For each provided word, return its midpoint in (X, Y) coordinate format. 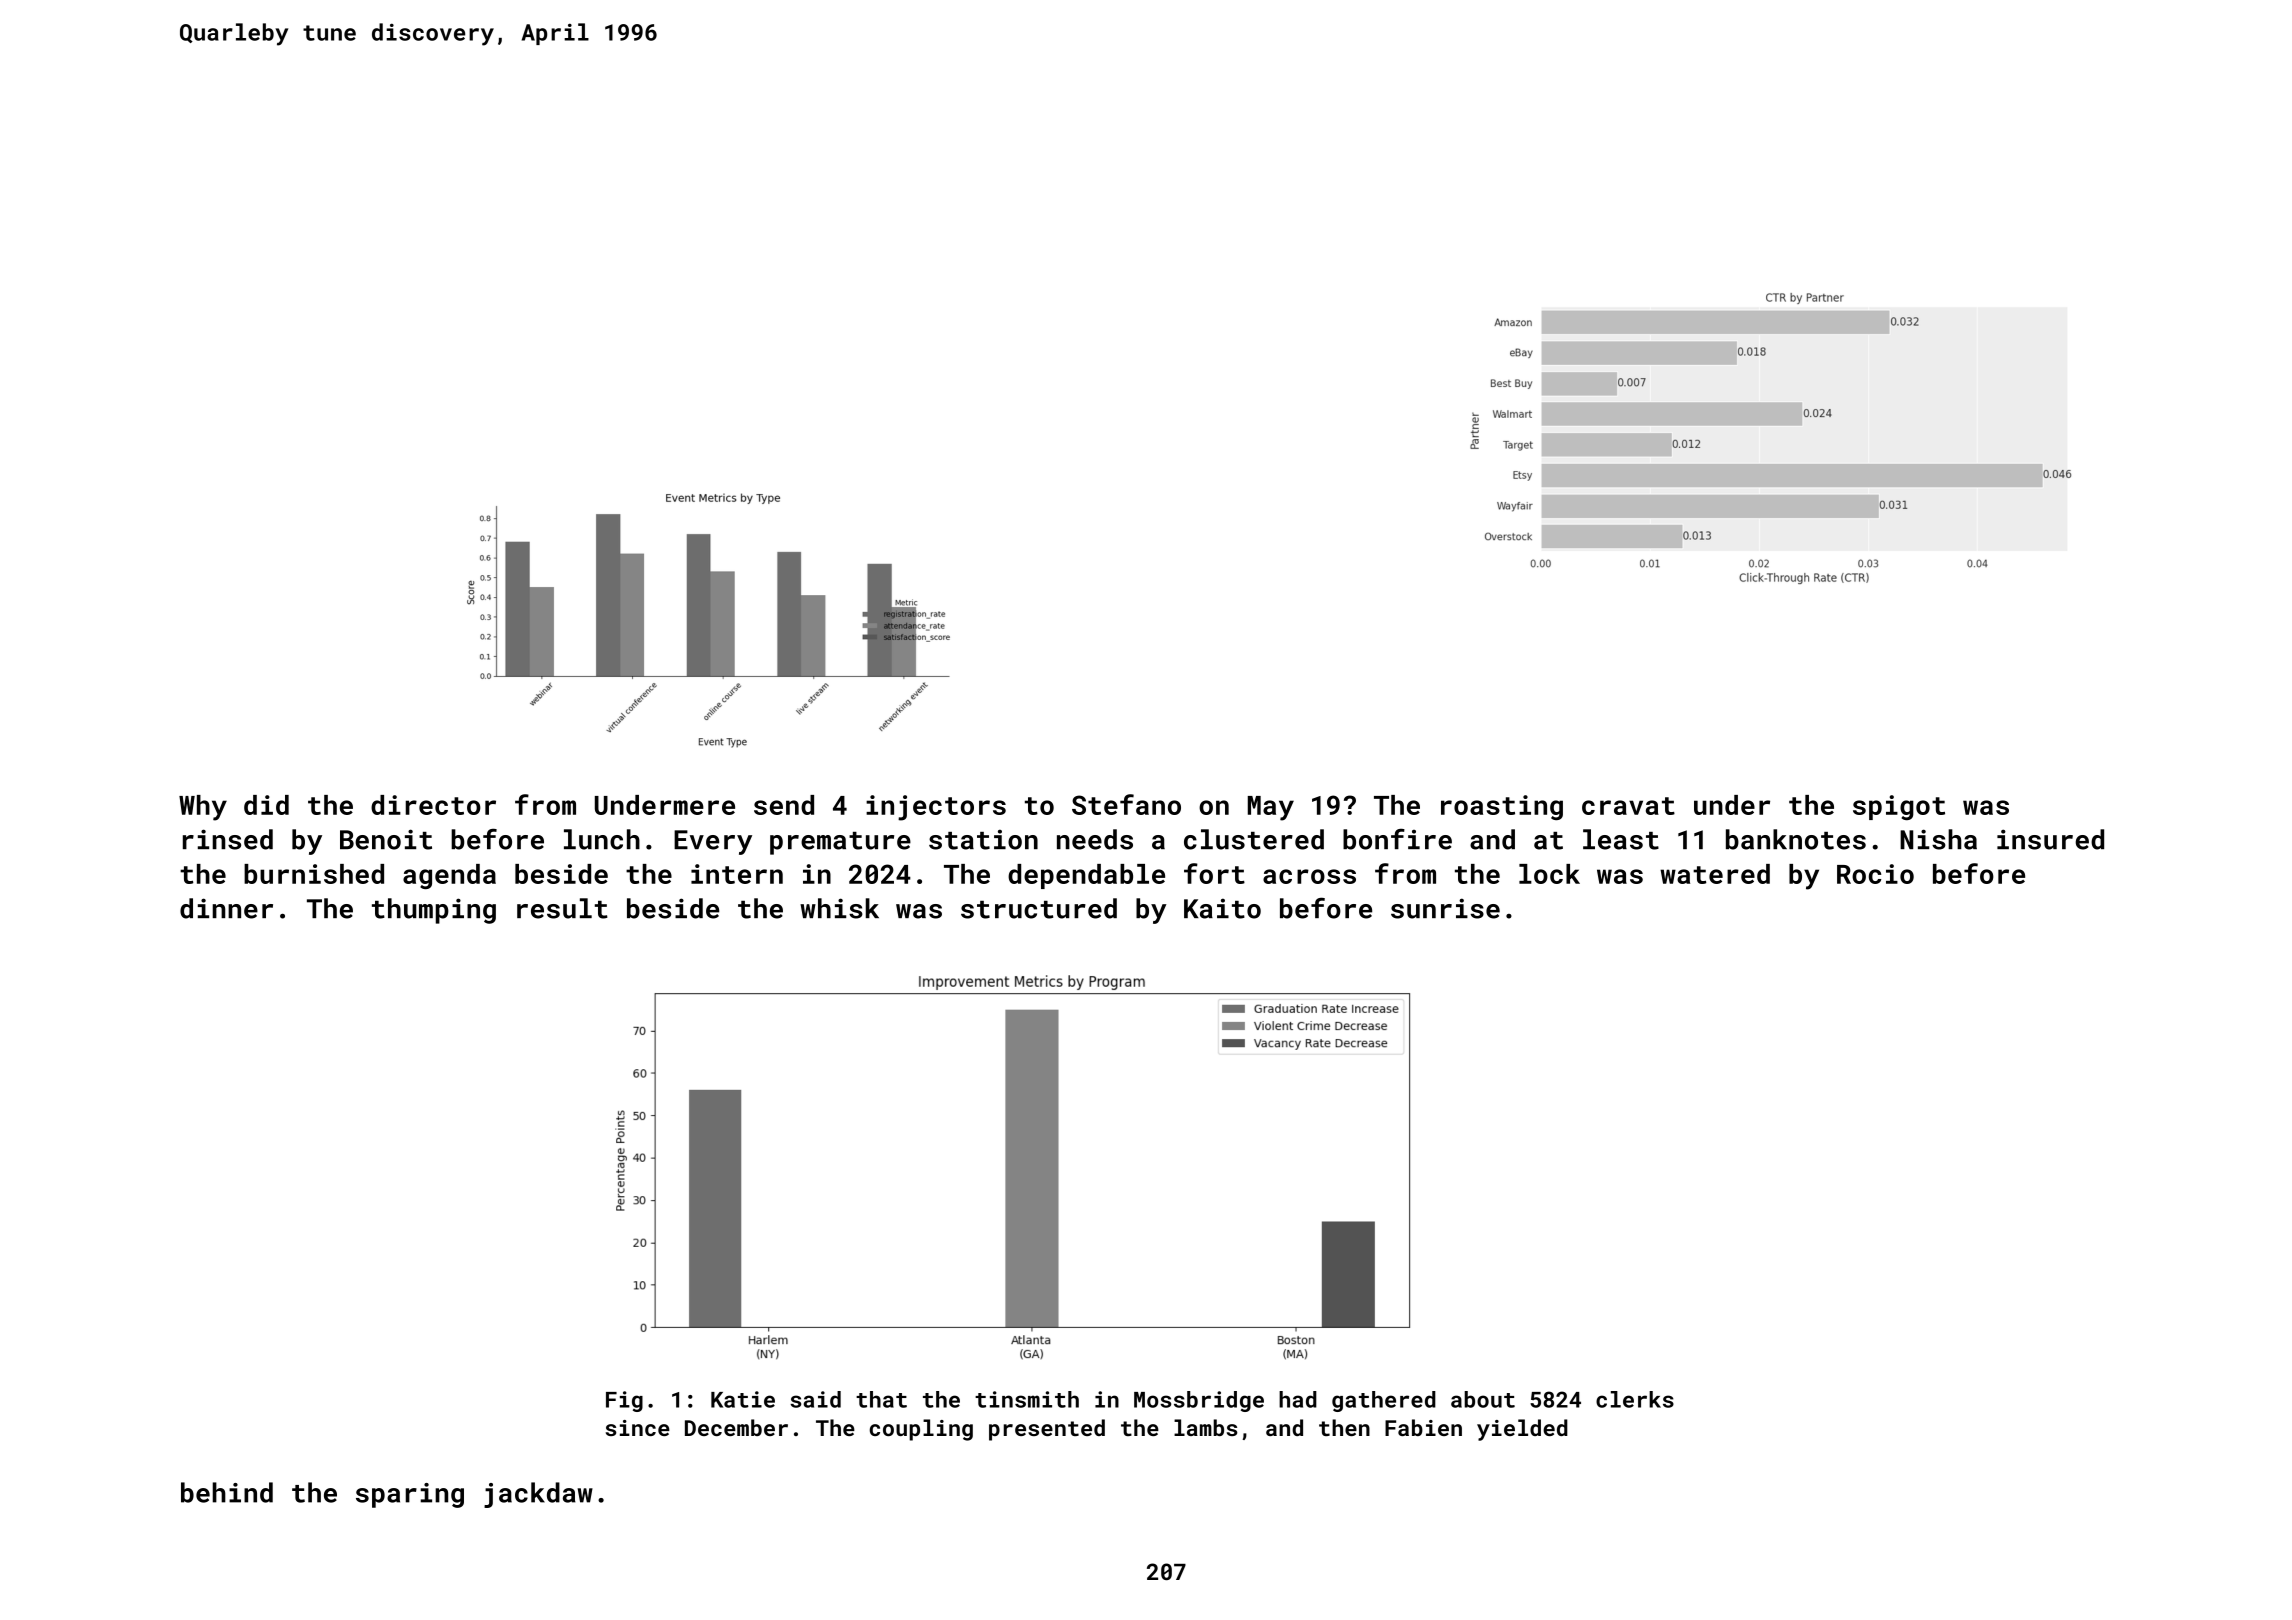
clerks (1635, 1399)
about (1483, 1399)
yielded (1522, 1430)
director (433, 805)
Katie (743, 1399)
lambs (1206, 1427)
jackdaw (538, 1495)
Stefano (1126, 804)
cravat (1628, 806)
